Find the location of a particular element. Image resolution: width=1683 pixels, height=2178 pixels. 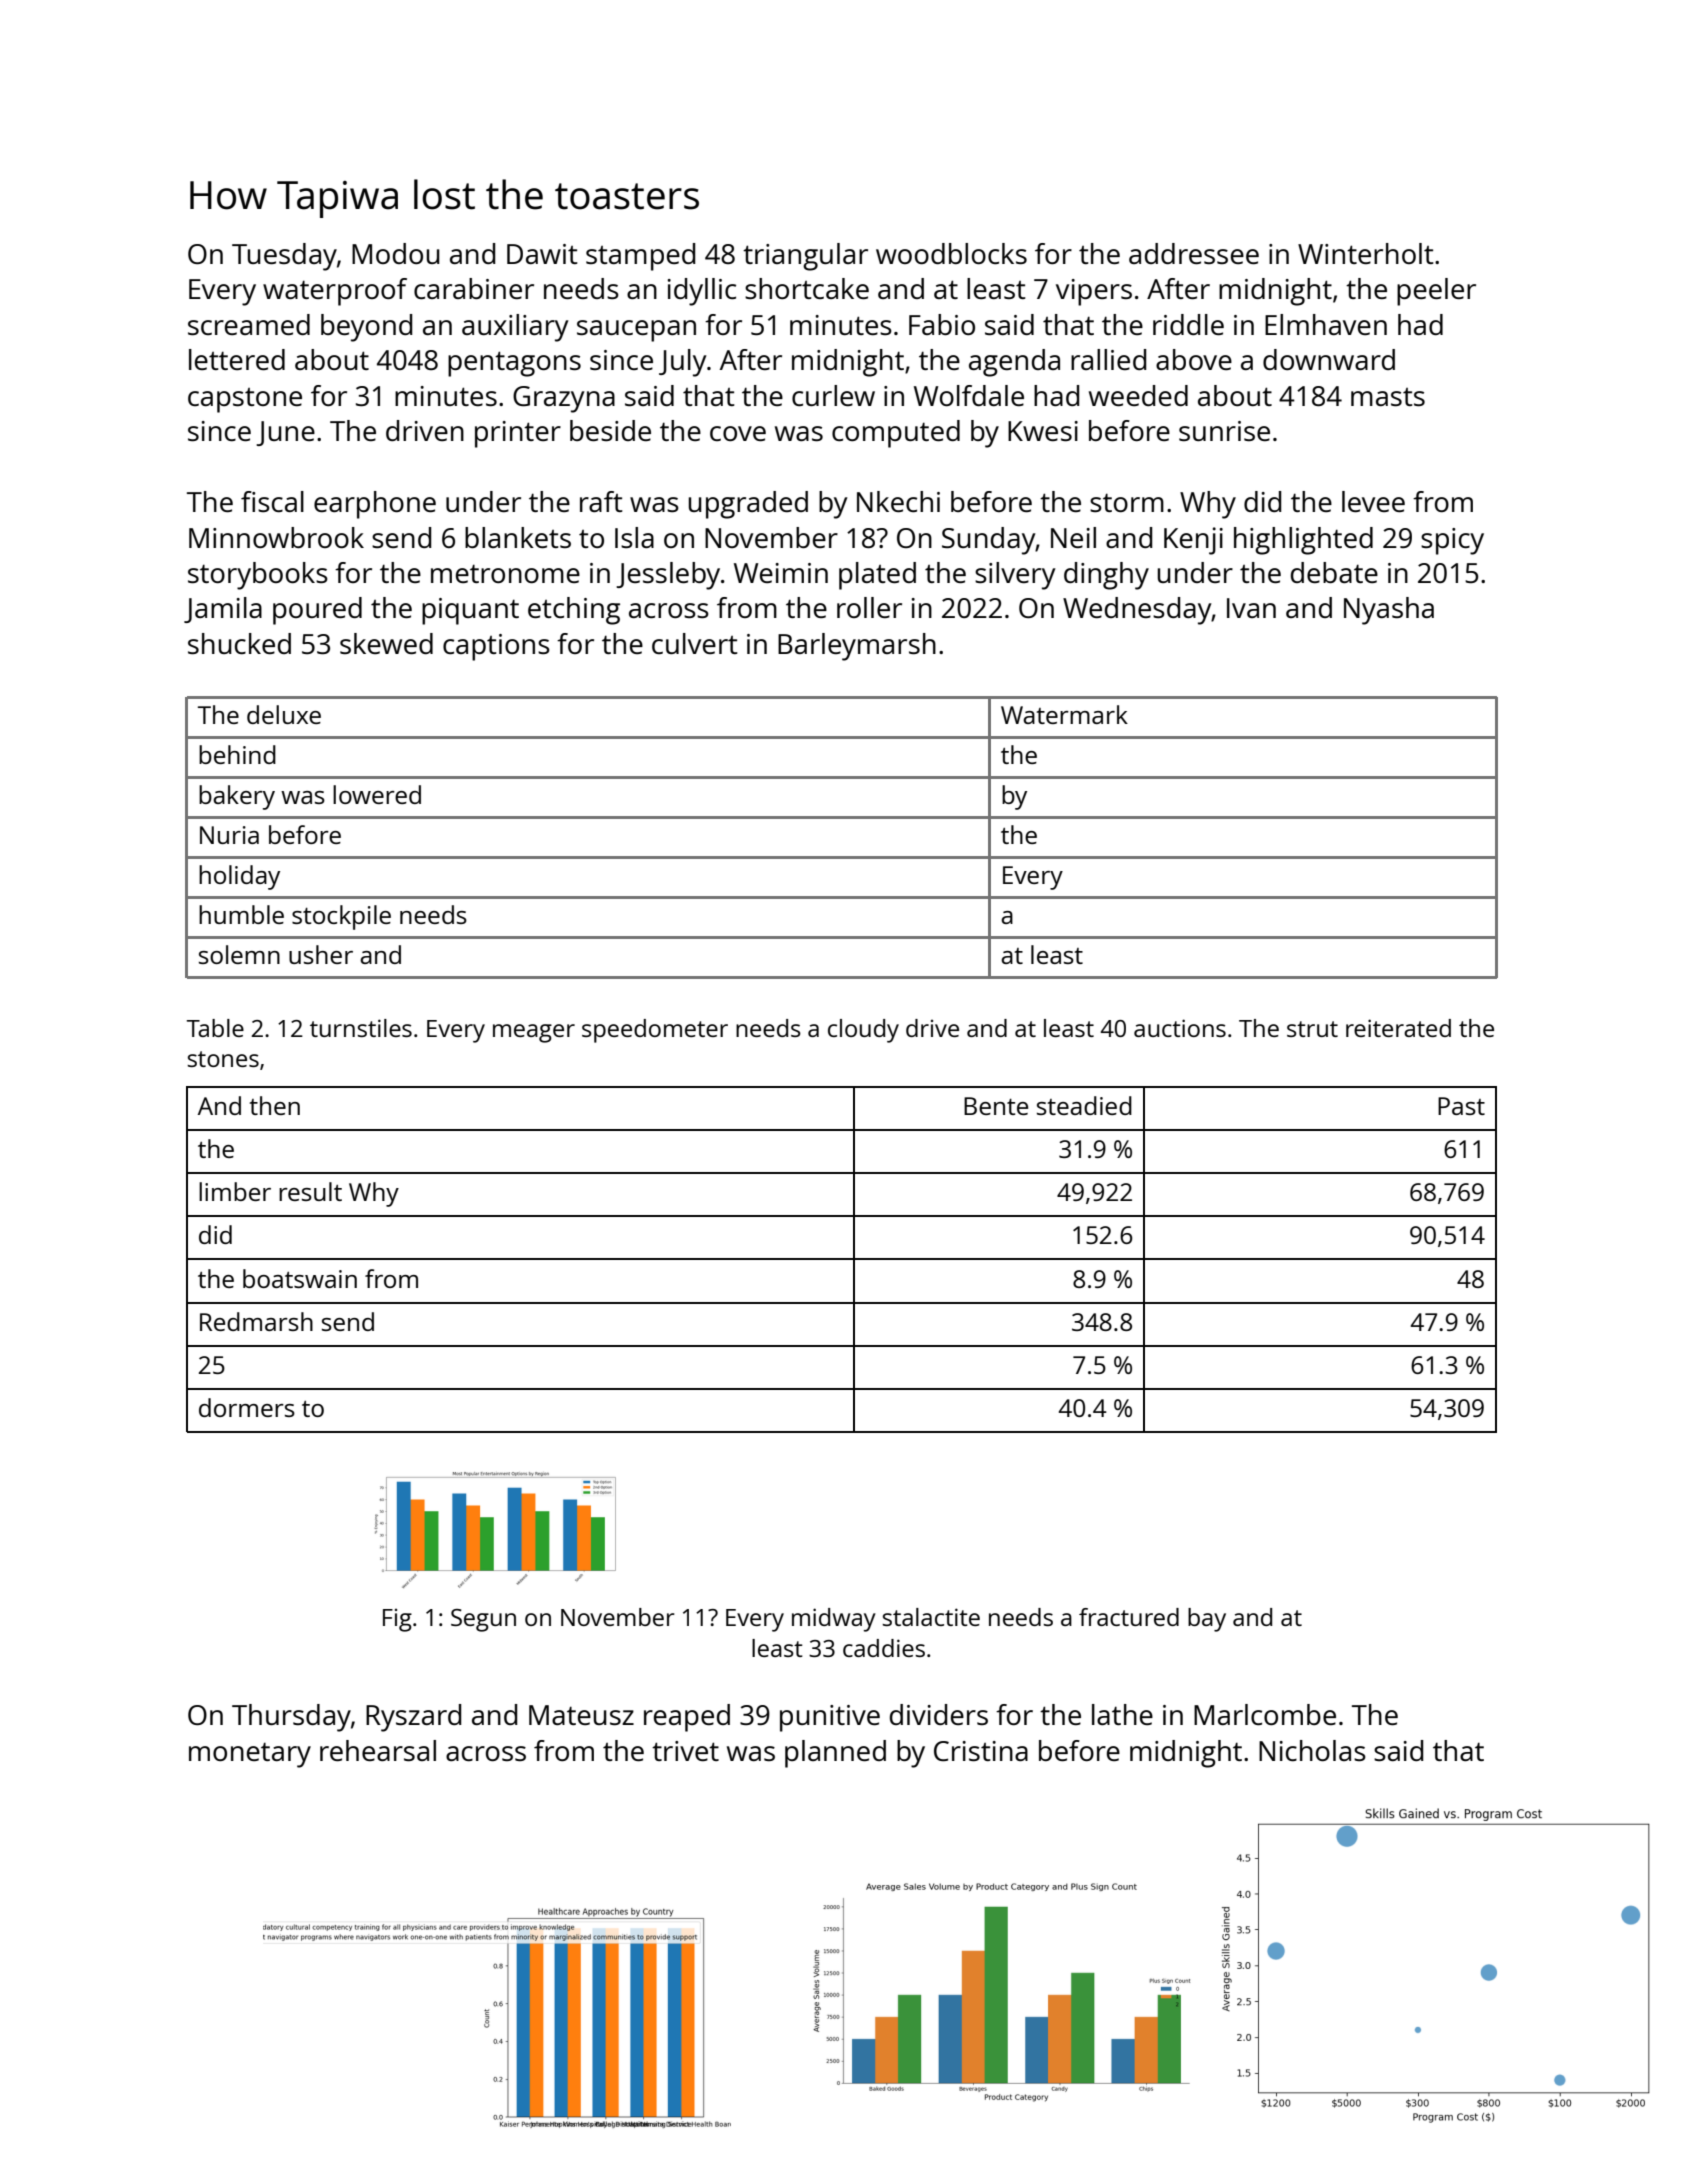

dormers is located at coordinates (247, 1407).
